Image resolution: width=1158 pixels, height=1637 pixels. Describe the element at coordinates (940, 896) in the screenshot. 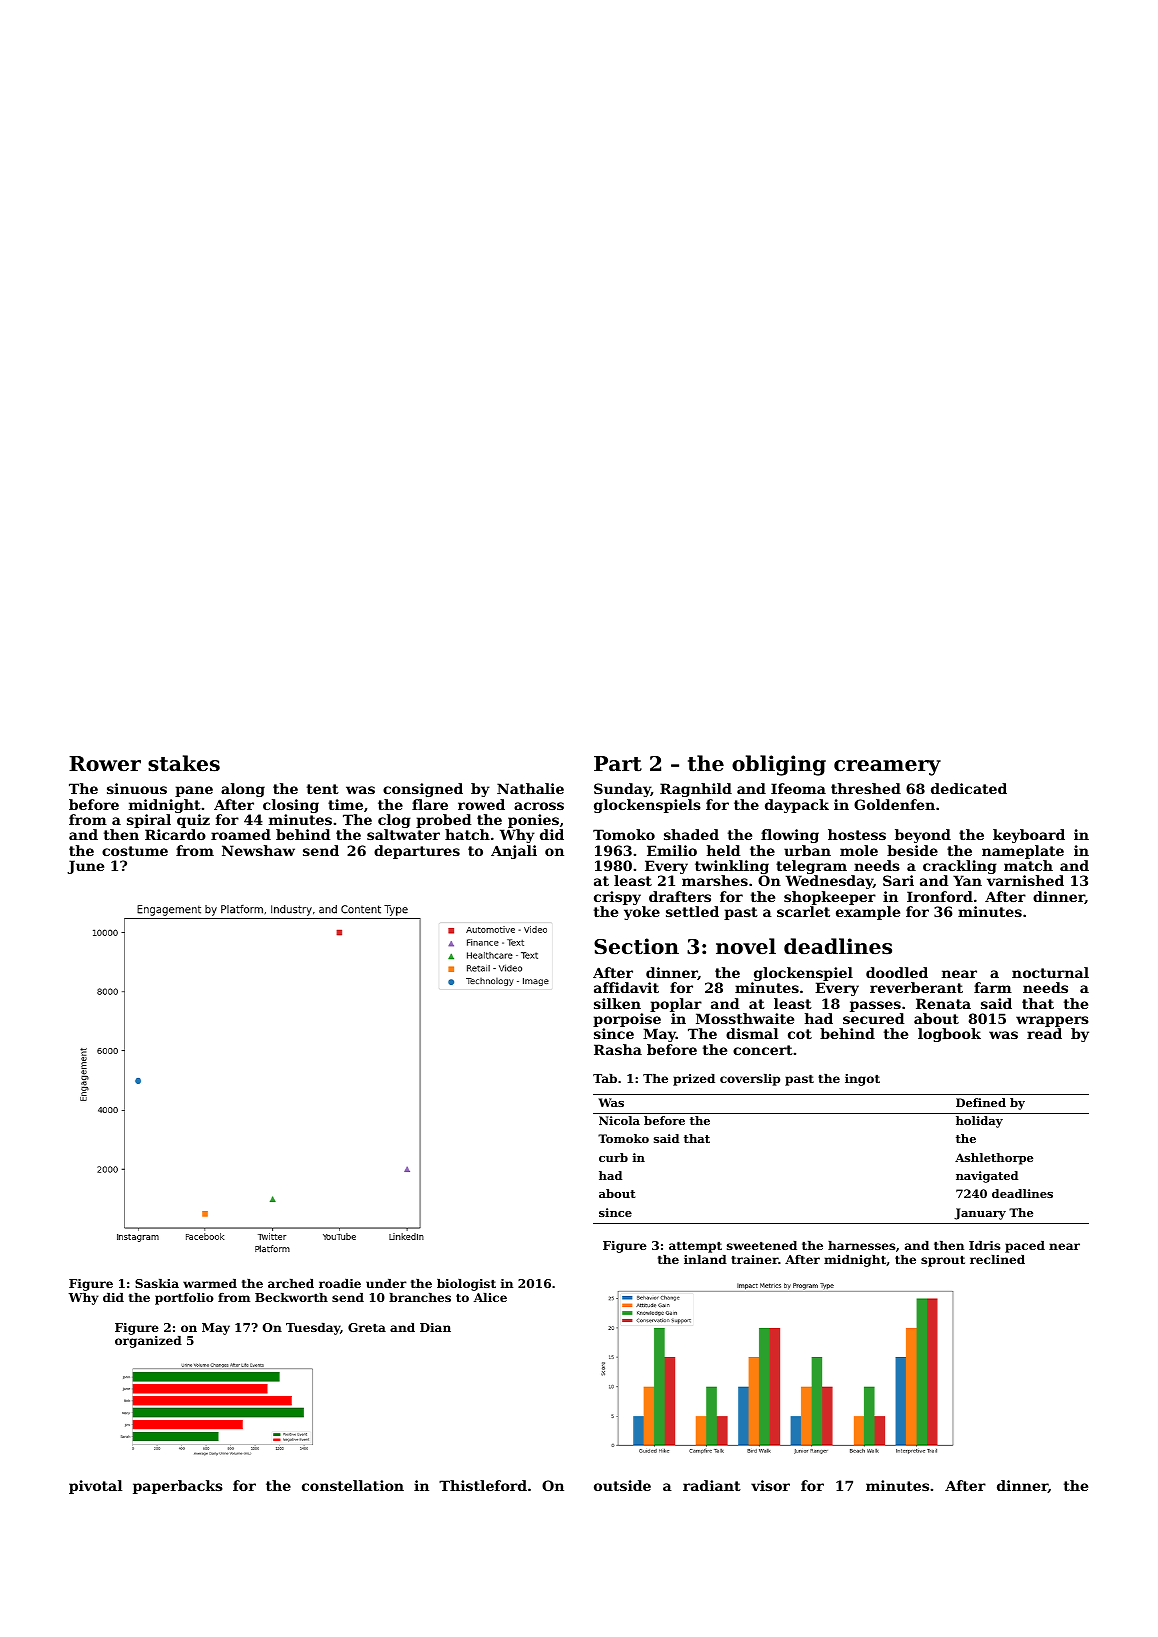

I see `Ironford` at that location.
